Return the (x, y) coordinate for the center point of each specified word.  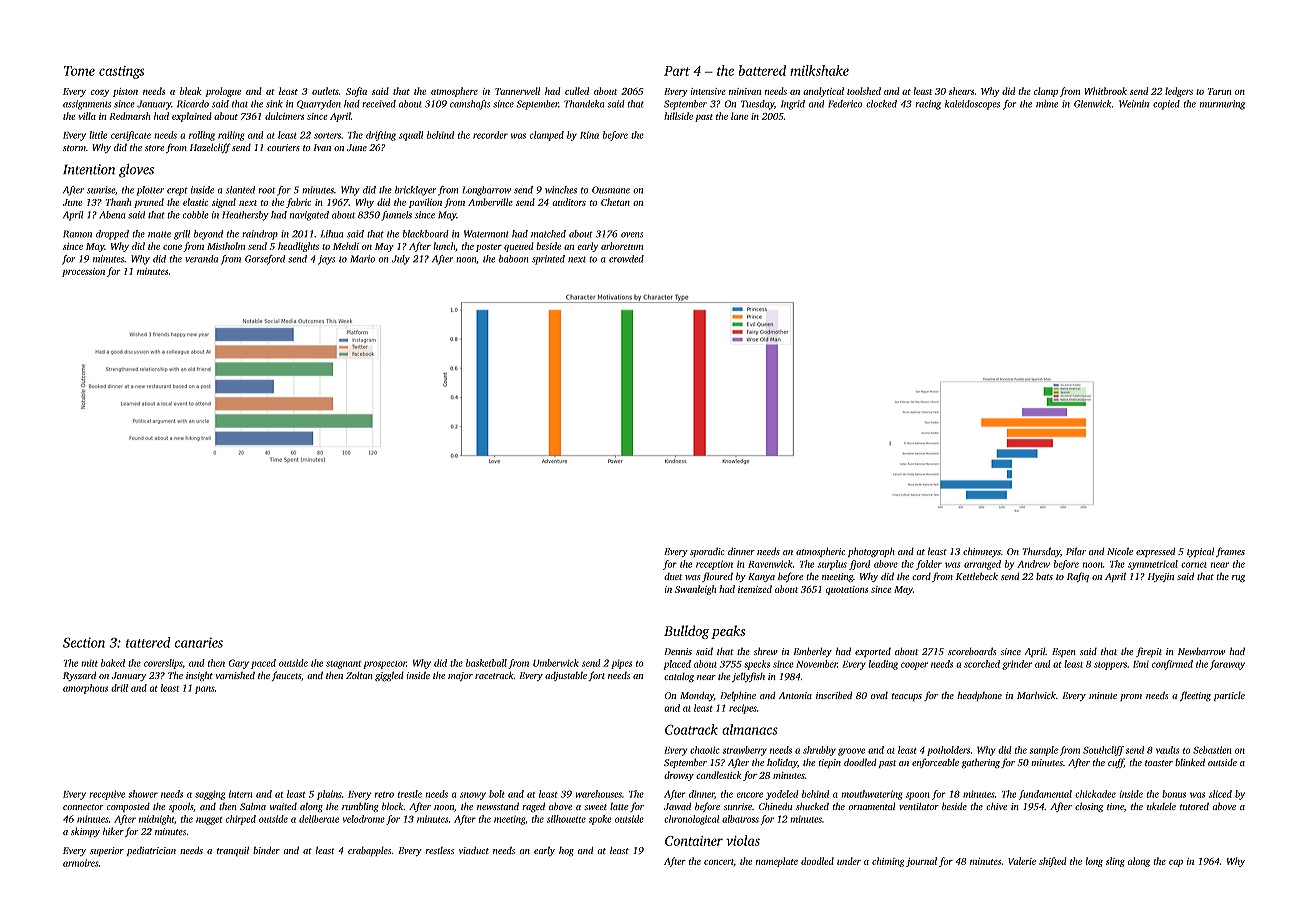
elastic (195, 202)
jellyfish (748, 677)
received (379, 104)
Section (84, 642)
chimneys (982, 552)
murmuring (1222, 105)
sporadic (707, 552)
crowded (626, 259)
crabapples (369, 851)
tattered (148, 642)
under (849, 861)
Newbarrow (1201, 651)
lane (739, 116)
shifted (1052, 862)
